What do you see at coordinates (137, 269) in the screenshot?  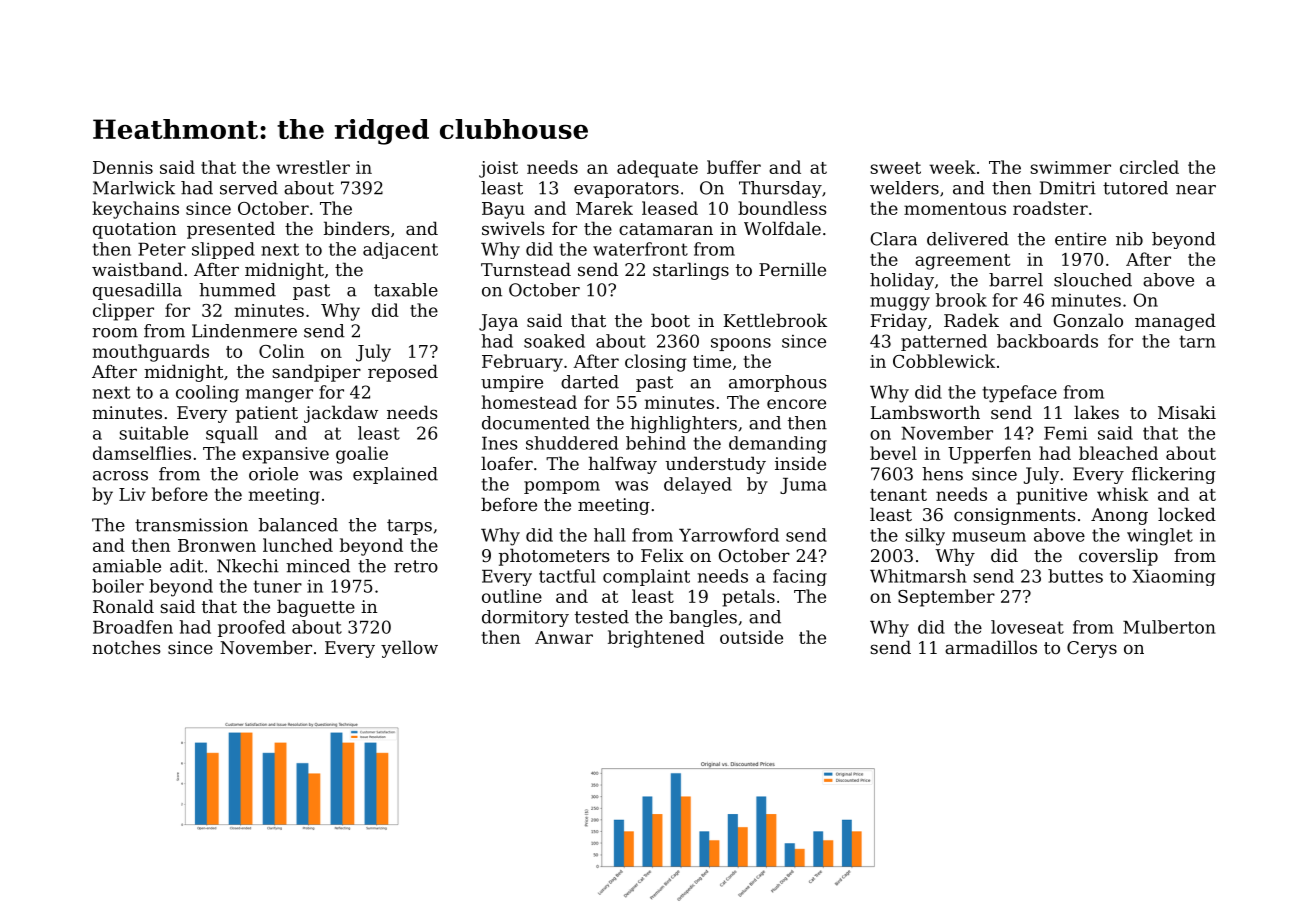 I see `waistband` at bounding box center [137, 269].
